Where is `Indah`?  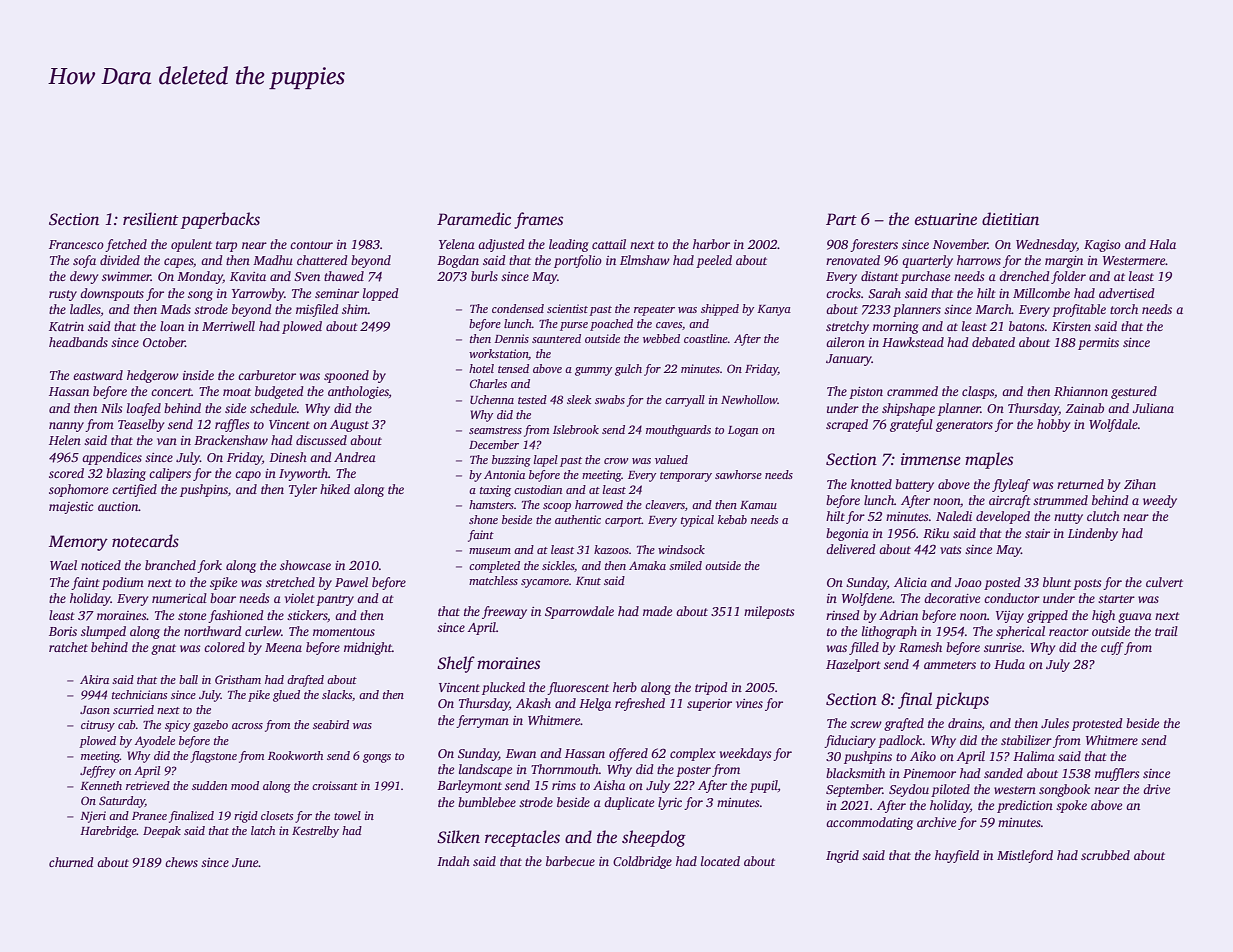
Indah is located at coordinates (453, 861).
